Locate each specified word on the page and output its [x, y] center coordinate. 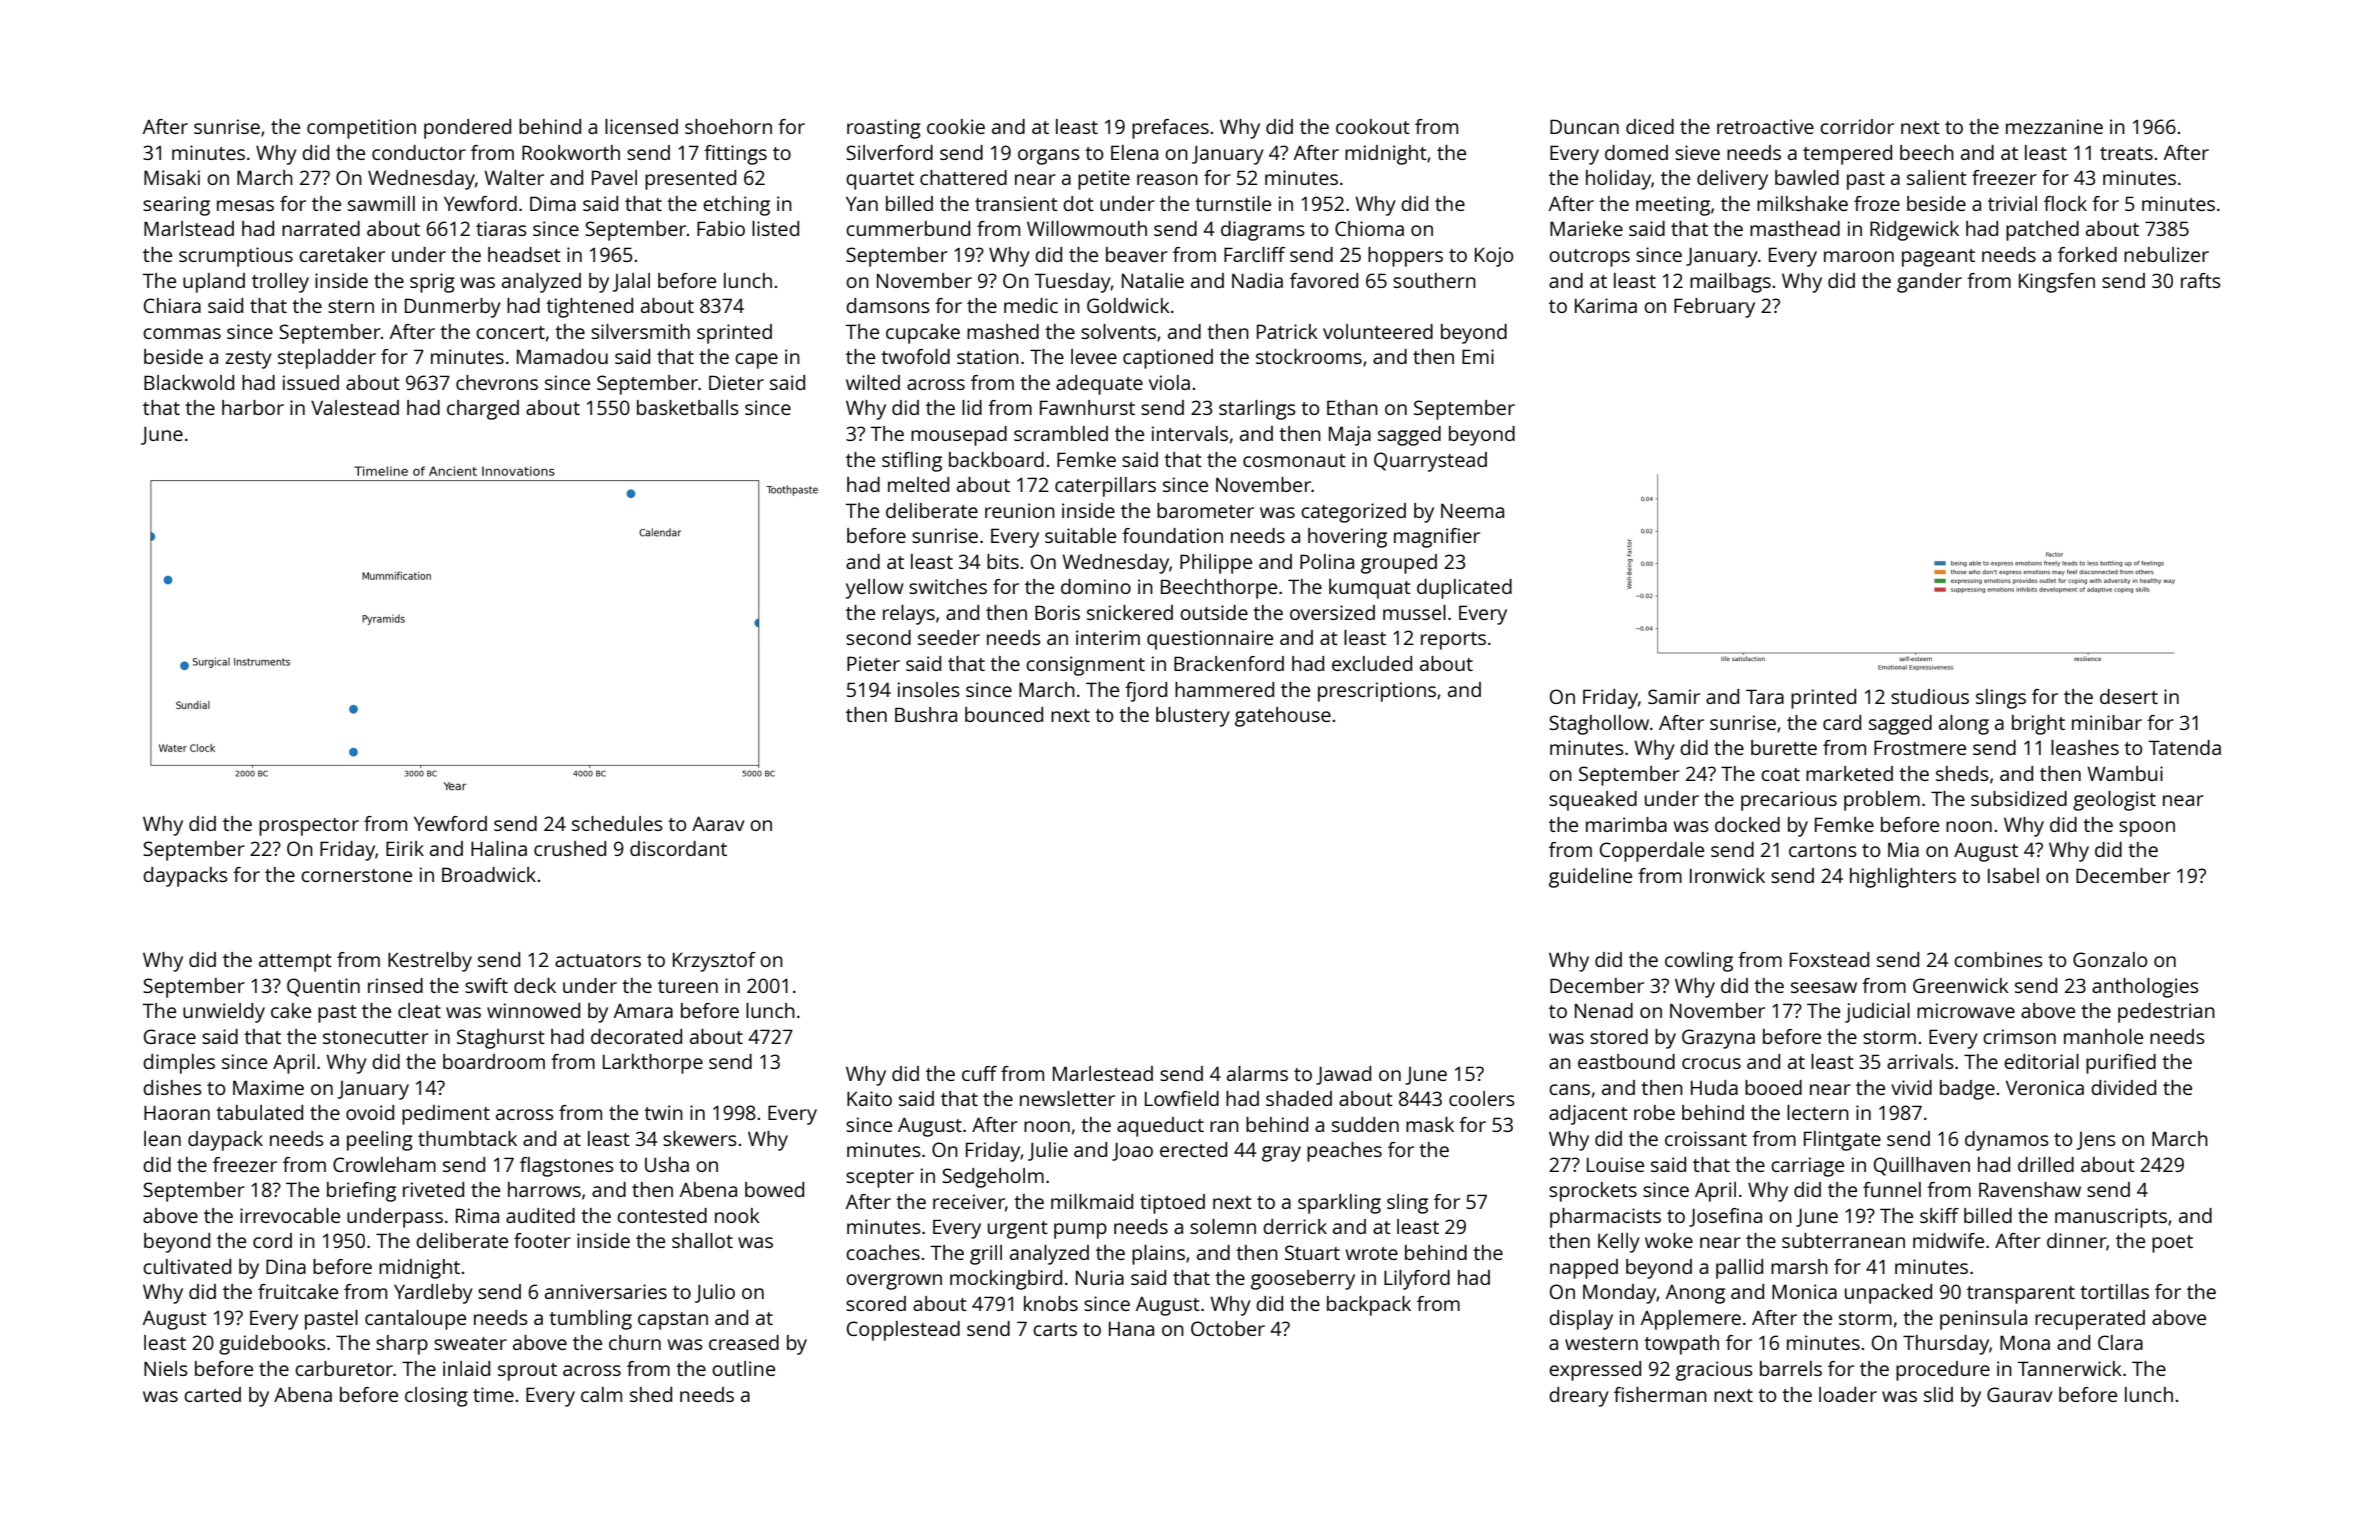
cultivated [187, 1266]
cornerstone [356, 875]
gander [1929, 283]
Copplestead [903, 1331]
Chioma [1369, 228]
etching [736, 206]
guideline [1590, 878]
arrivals [1920, 1061]
